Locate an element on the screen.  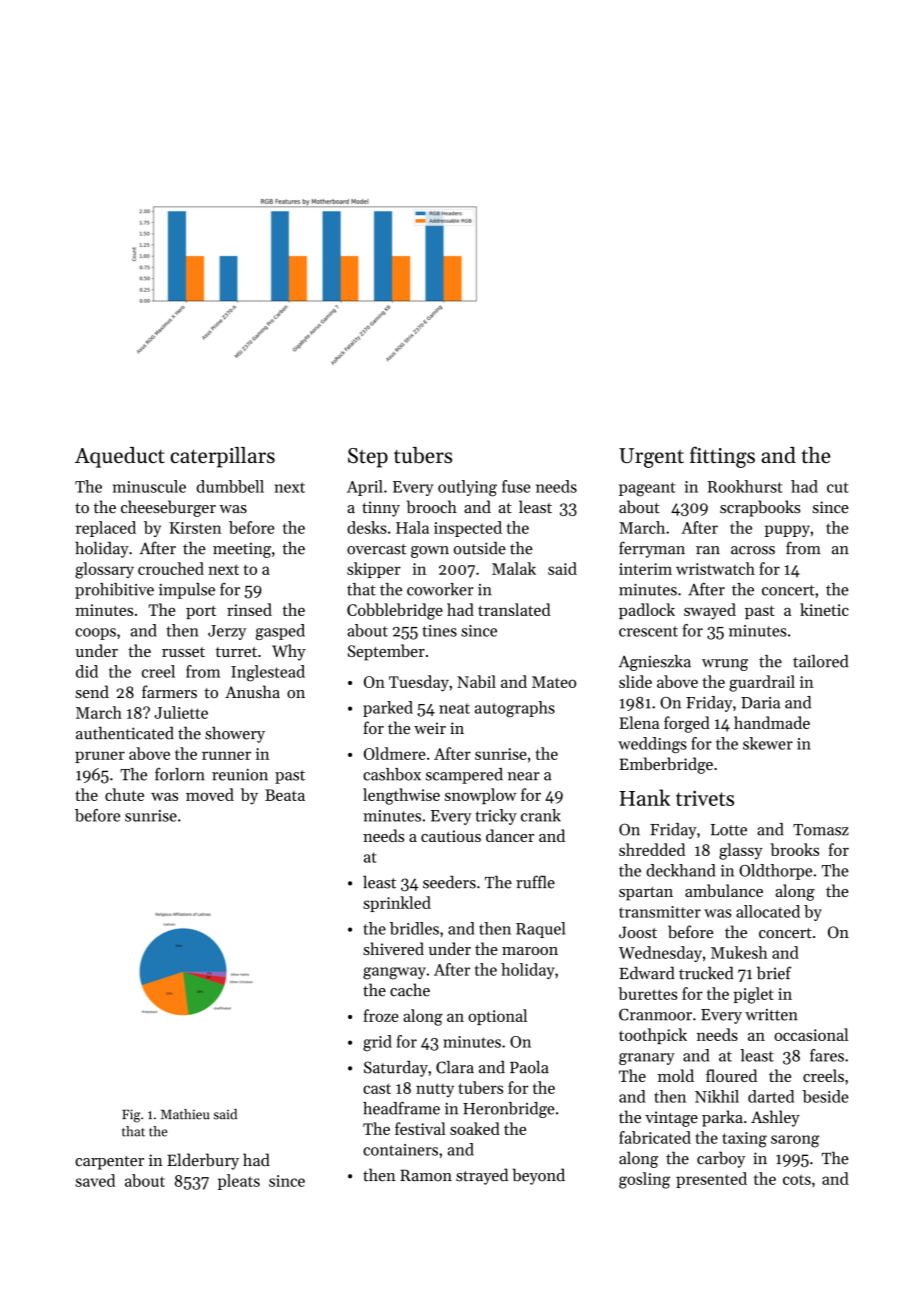
allocated is located at coordinates (768, 911).
